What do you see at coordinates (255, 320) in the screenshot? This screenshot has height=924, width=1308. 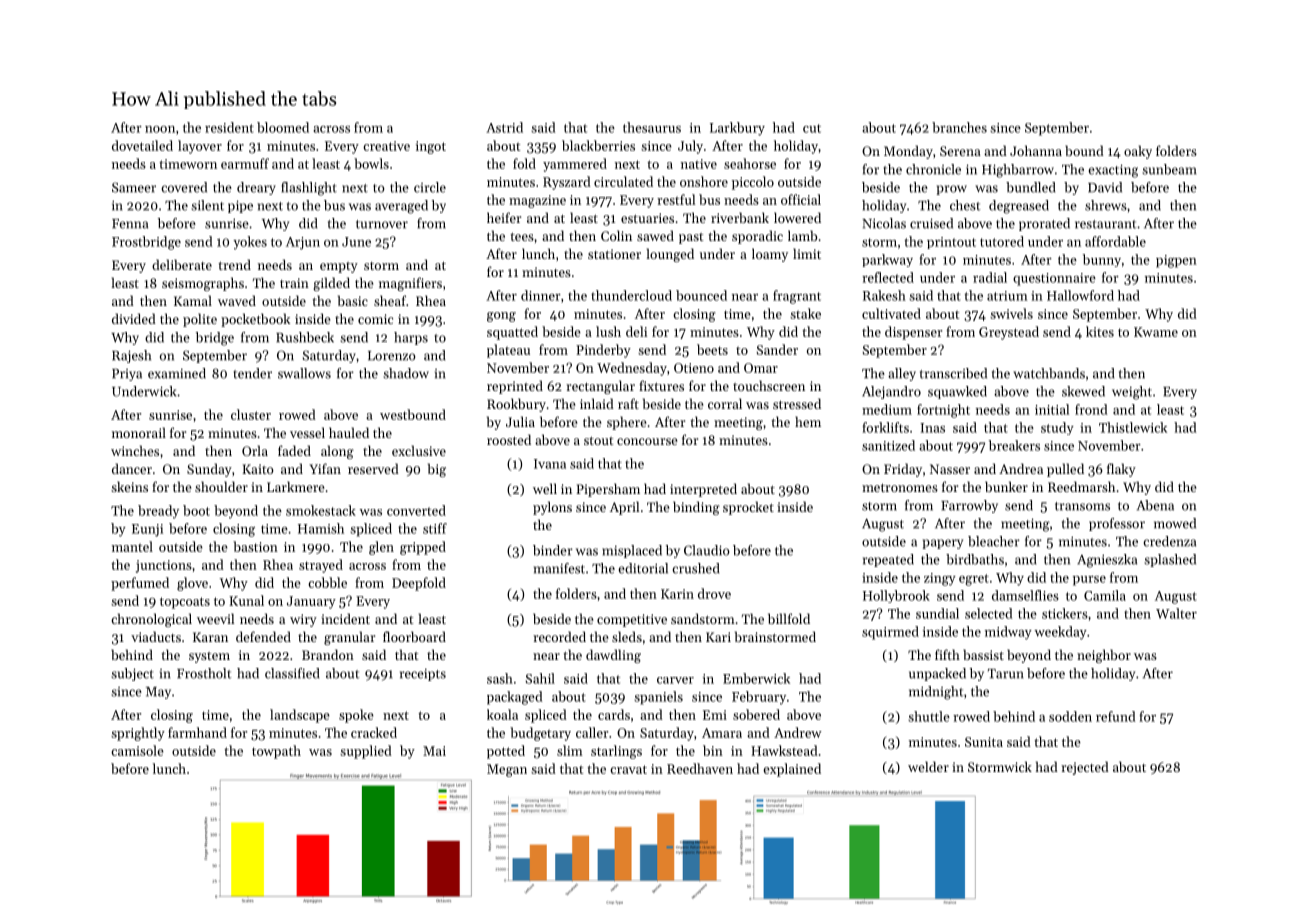 I see `pocketbook` at bounding box center [255, 320].
